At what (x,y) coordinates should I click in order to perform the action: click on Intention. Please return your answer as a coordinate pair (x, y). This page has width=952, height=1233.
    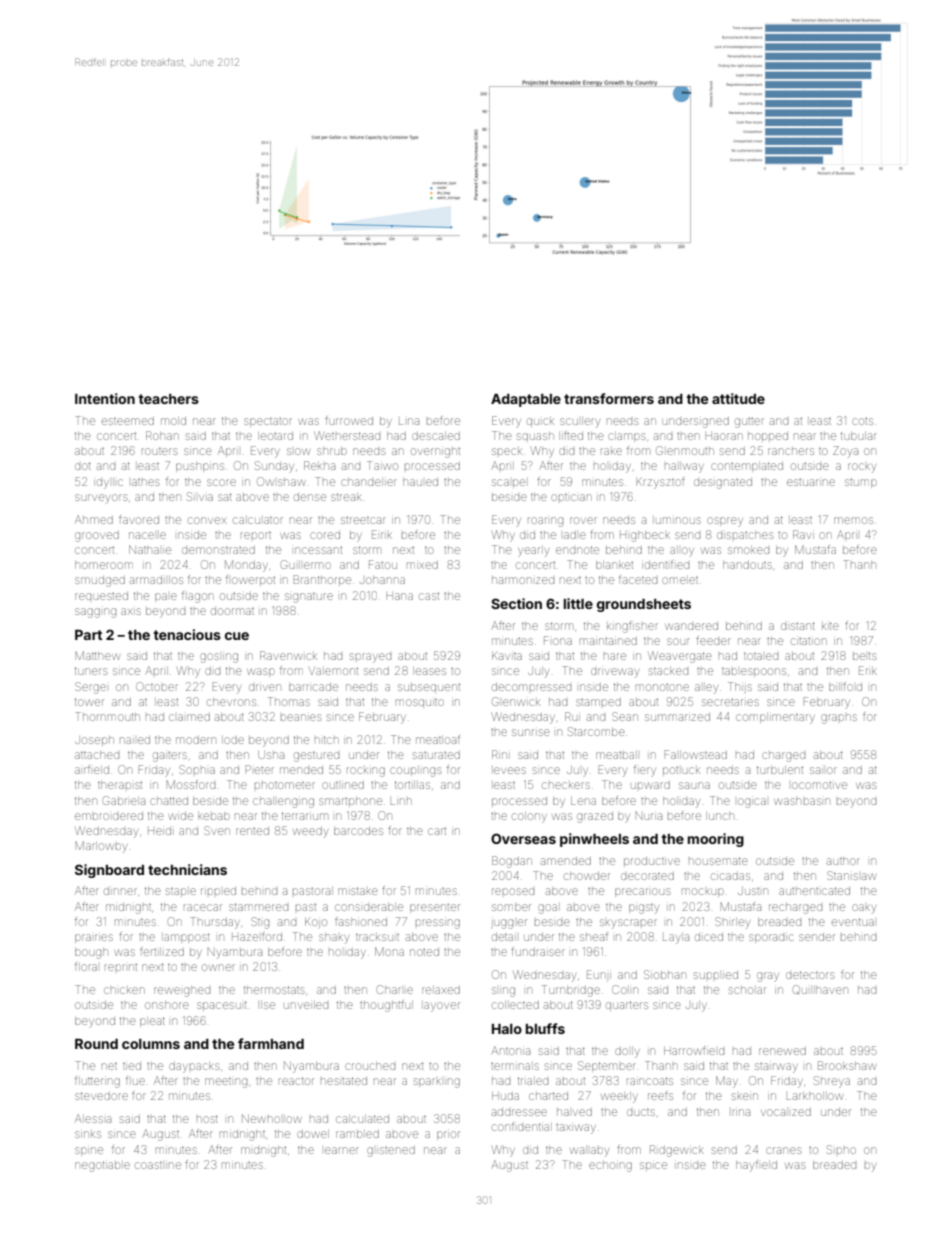
    Looking at the image, I should click on (105, 398).
